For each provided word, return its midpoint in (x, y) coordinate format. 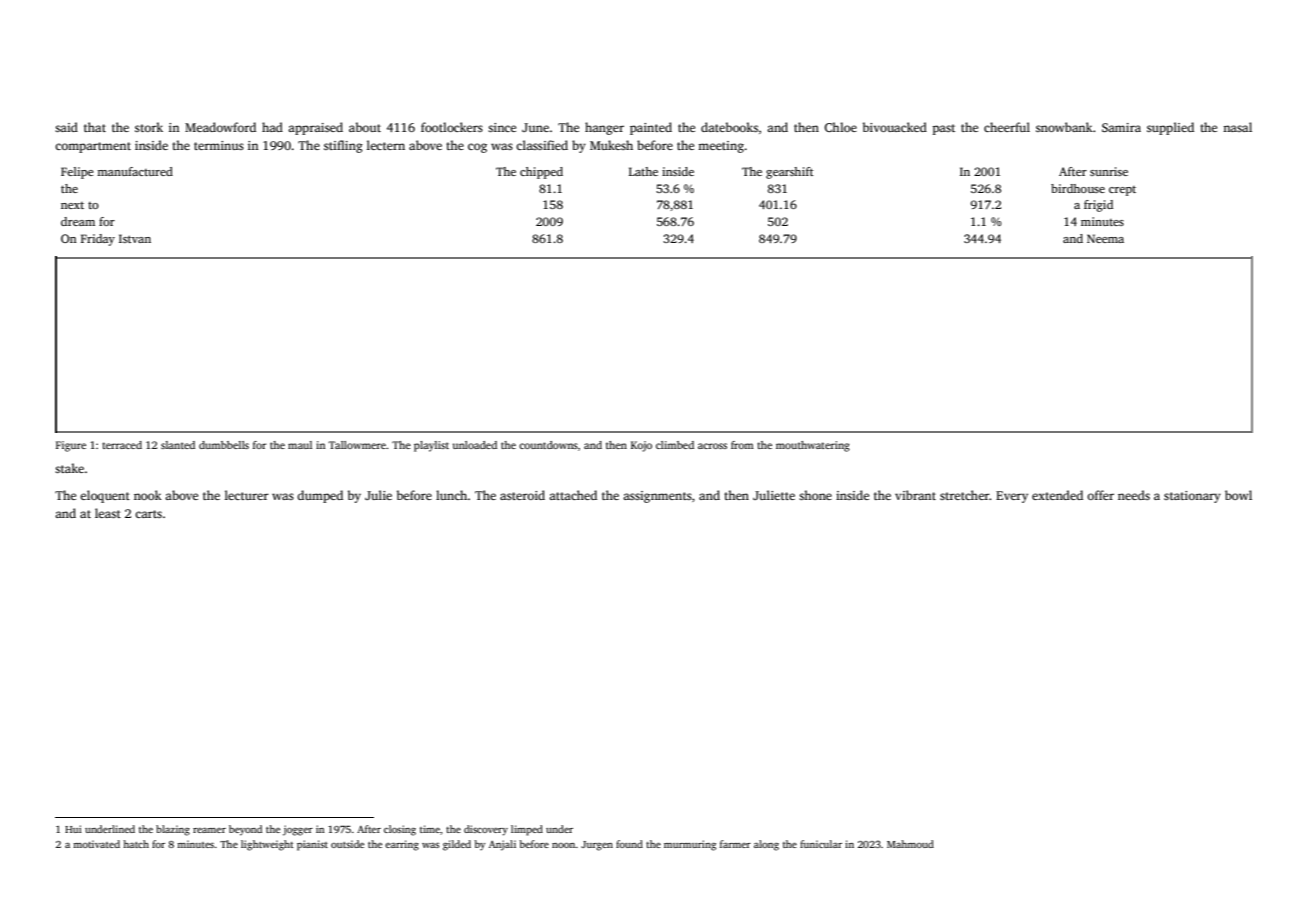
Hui (73, 829)
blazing (173, 830)
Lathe (643, 171)
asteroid (522, 495)
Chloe (840, 127)
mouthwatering (813, 446)
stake (69, 468)
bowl (1238, 495)
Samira (1121, 127)
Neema (1105, 238)
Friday (98, 240)
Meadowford (220, 127)
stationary (1192, 497)
